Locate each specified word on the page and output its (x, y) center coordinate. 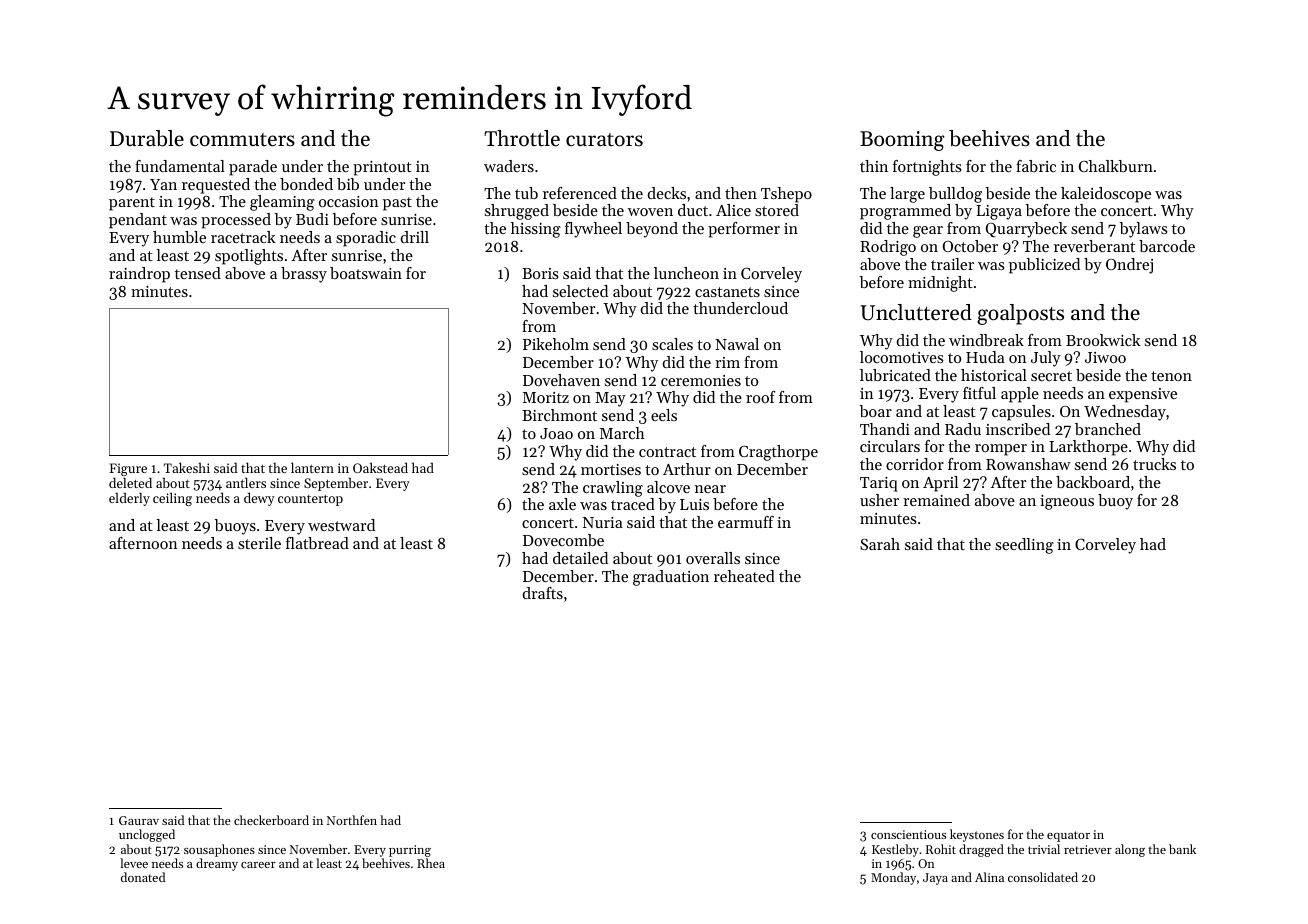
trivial (1044, 849)
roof (760, 397)
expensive (1143, 395)
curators (604, 140)
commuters (242, 140)
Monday (893, 878)
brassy (304, 275)
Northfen (352, 820)
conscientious (908, 834)
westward (341, 525)
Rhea (431, 863)
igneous (1067, 502)
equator (1068, 836)
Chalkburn (1116, 166)
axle (562, 504)
